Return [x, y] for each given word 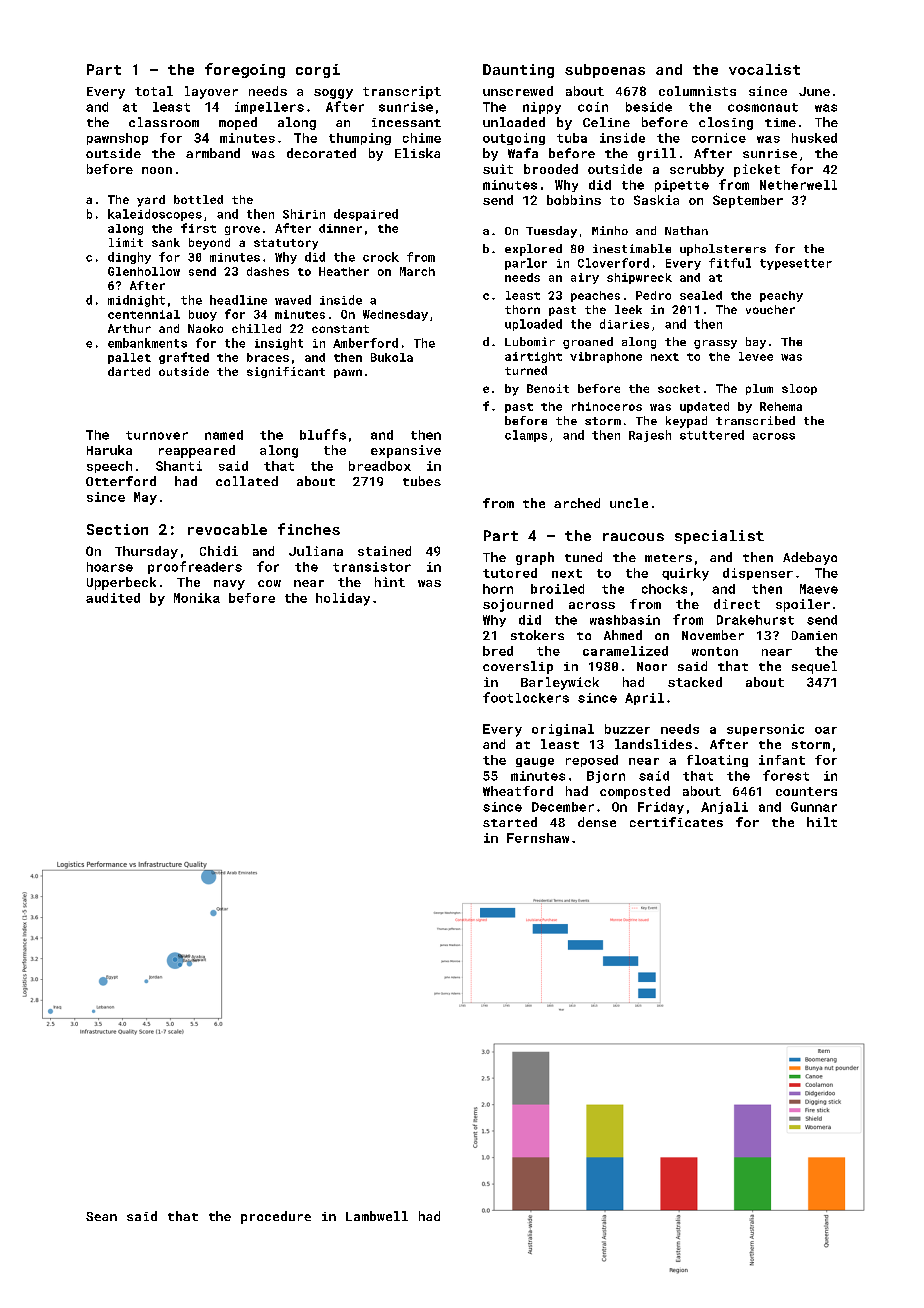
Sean [101, 1216]
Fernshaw [538, 838]
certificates [676, 822]
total [154, 91]
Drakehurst [755, 620]
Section [117, 529]
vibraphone [606, 357]
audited [113, 598]
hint [390, 582]
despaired [366, 215]
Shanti [179, 466]
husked [814, 138]
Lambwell [377, 1216]
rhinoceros [607, 406]
